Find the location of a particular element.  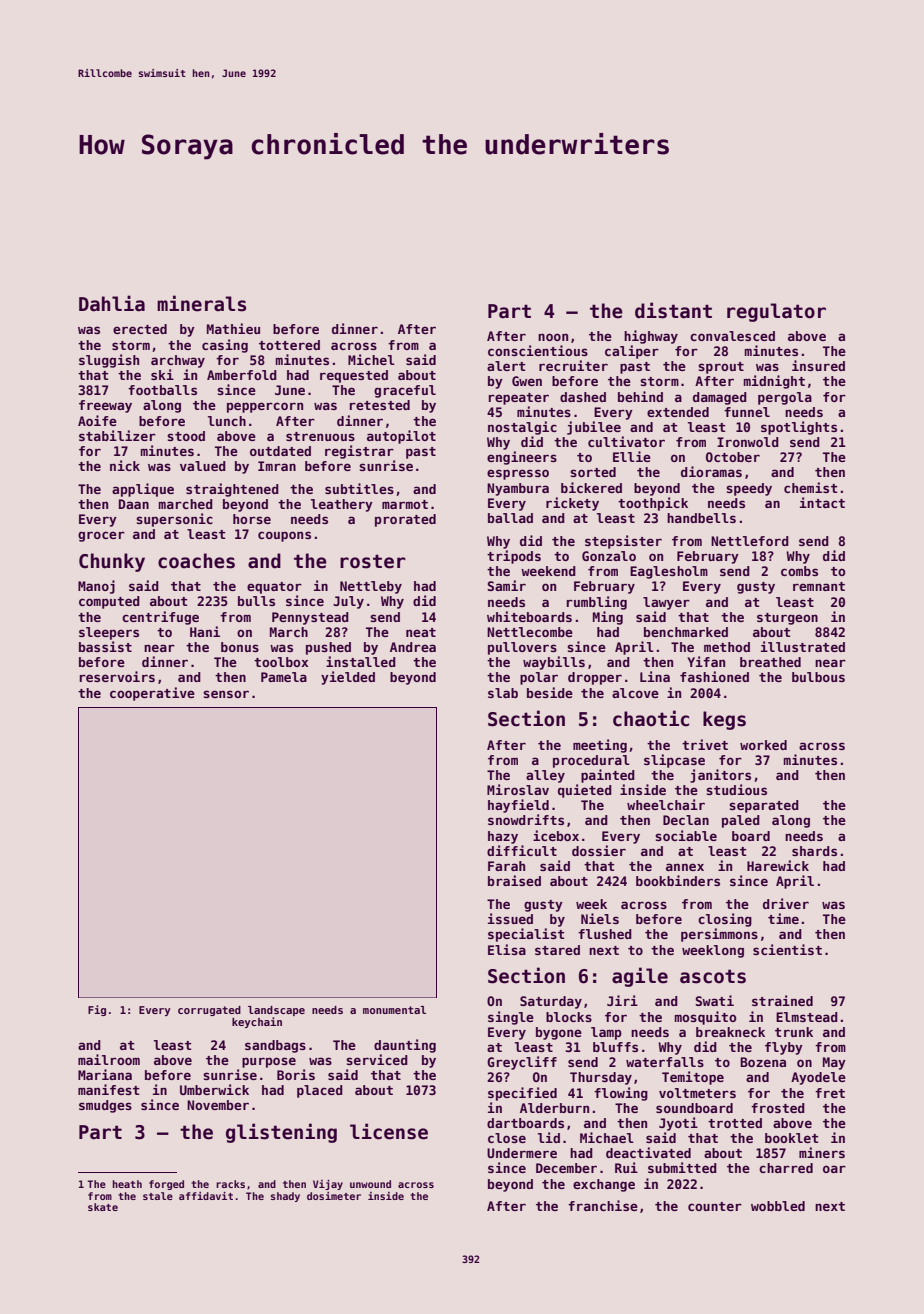

skate is located at coordinates (103, 1207).
